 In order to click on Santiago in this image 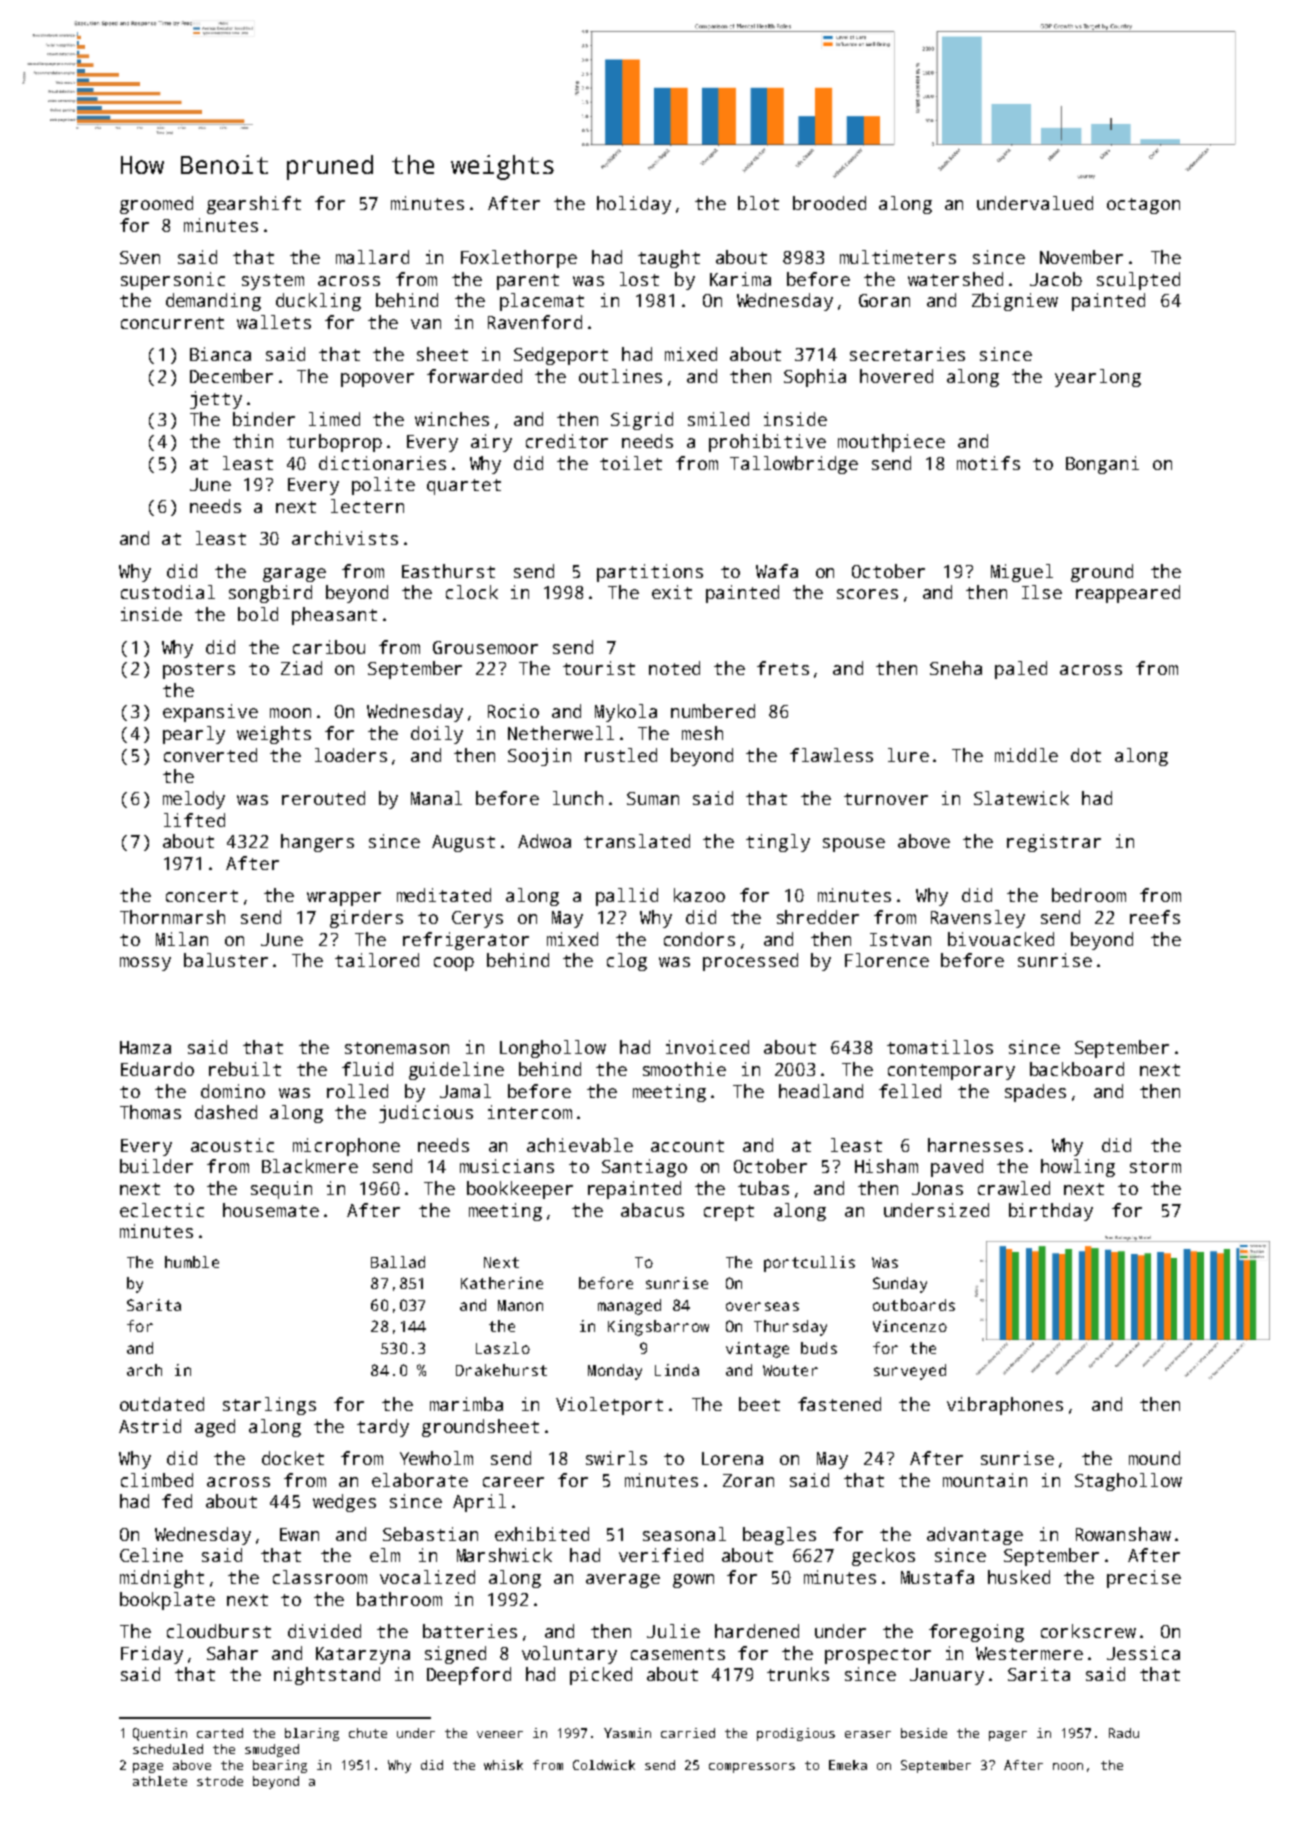, I will do `click(644, 1168)`.
